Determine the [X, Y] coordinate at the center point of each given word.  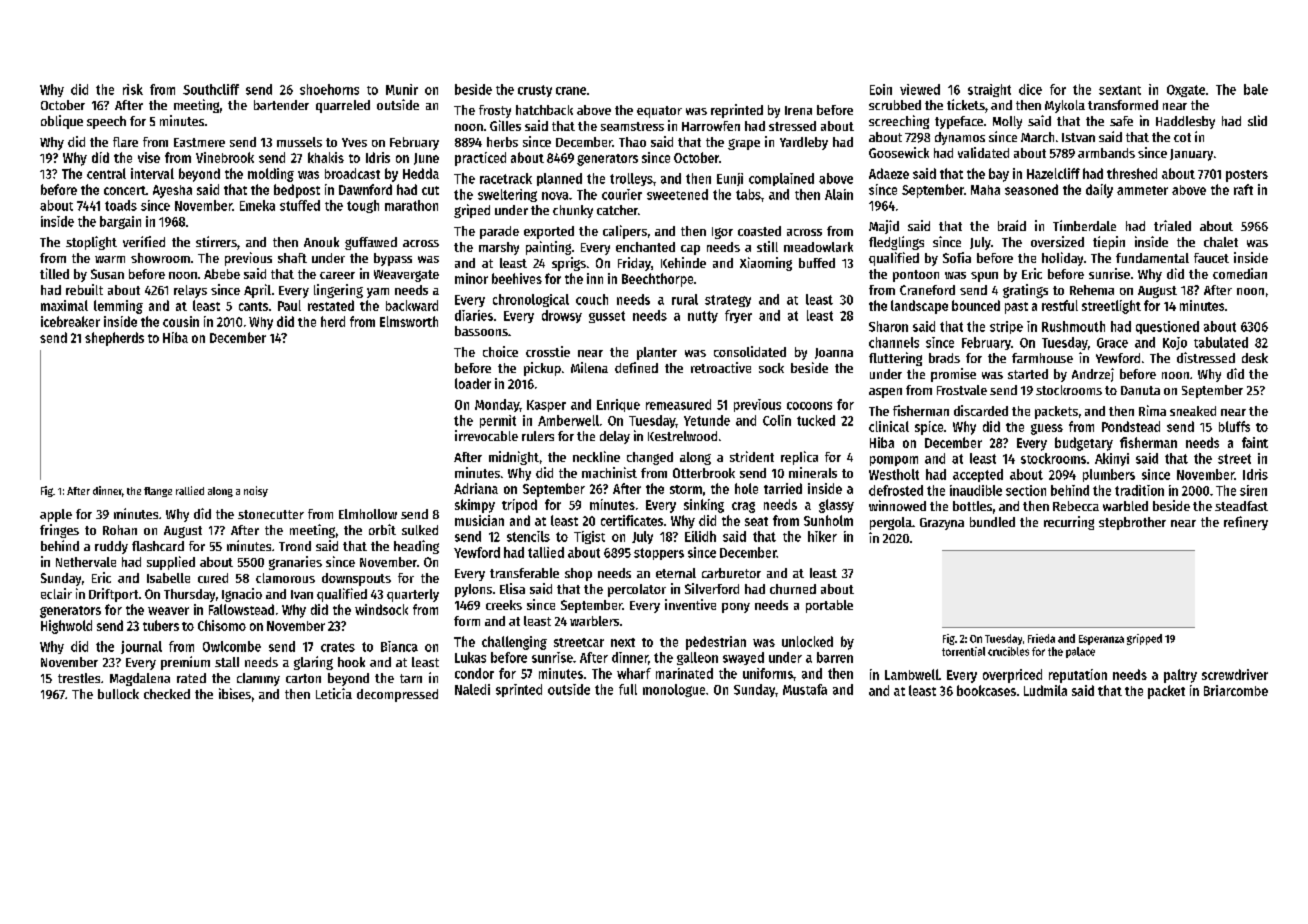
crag [743, 507]
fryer [738, 316]
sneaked [1193, 411]
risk [133, 89]
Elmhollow [368, 514]
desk [1255, 358]
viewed [920, 89]
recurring [1069, 523]
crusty [535, 91]
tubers [161, 625]
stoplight [91, 243]
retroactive [721, 367]
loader [473, 383]
